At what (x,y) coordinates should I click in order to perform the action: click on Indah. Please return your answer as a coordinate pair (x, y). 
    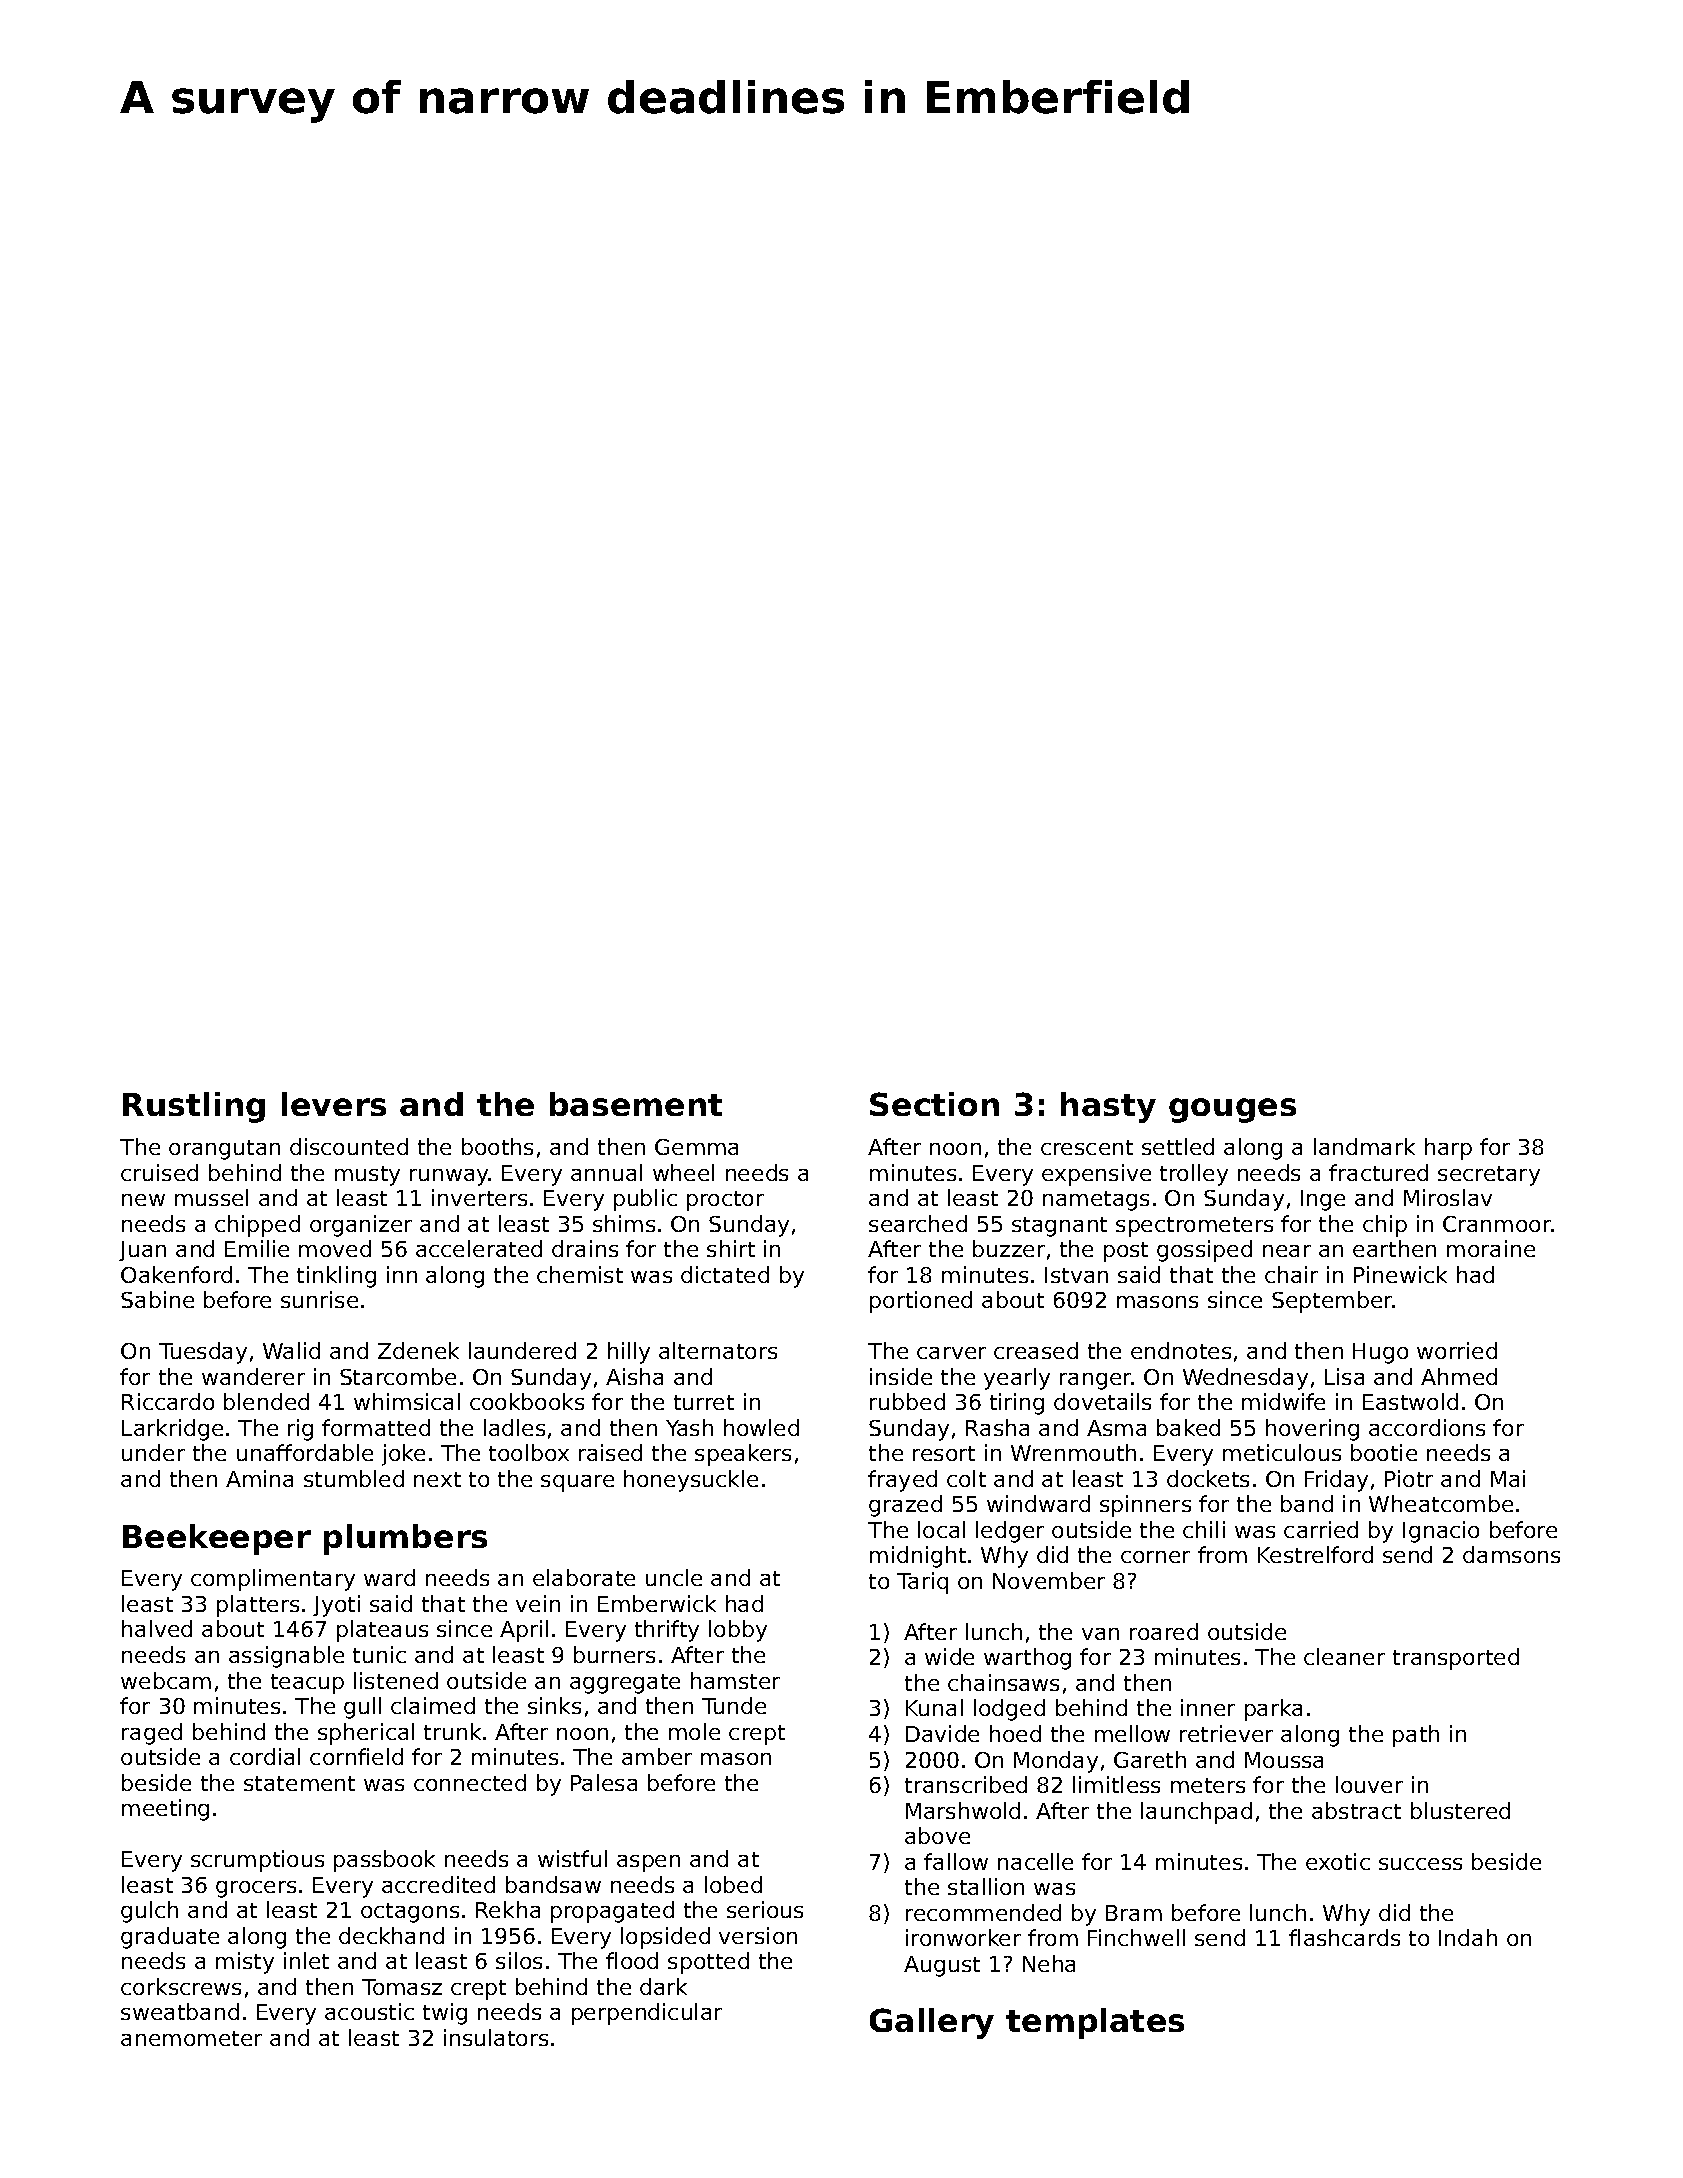
    Looking at the image, I should click on (1468, 1937).
